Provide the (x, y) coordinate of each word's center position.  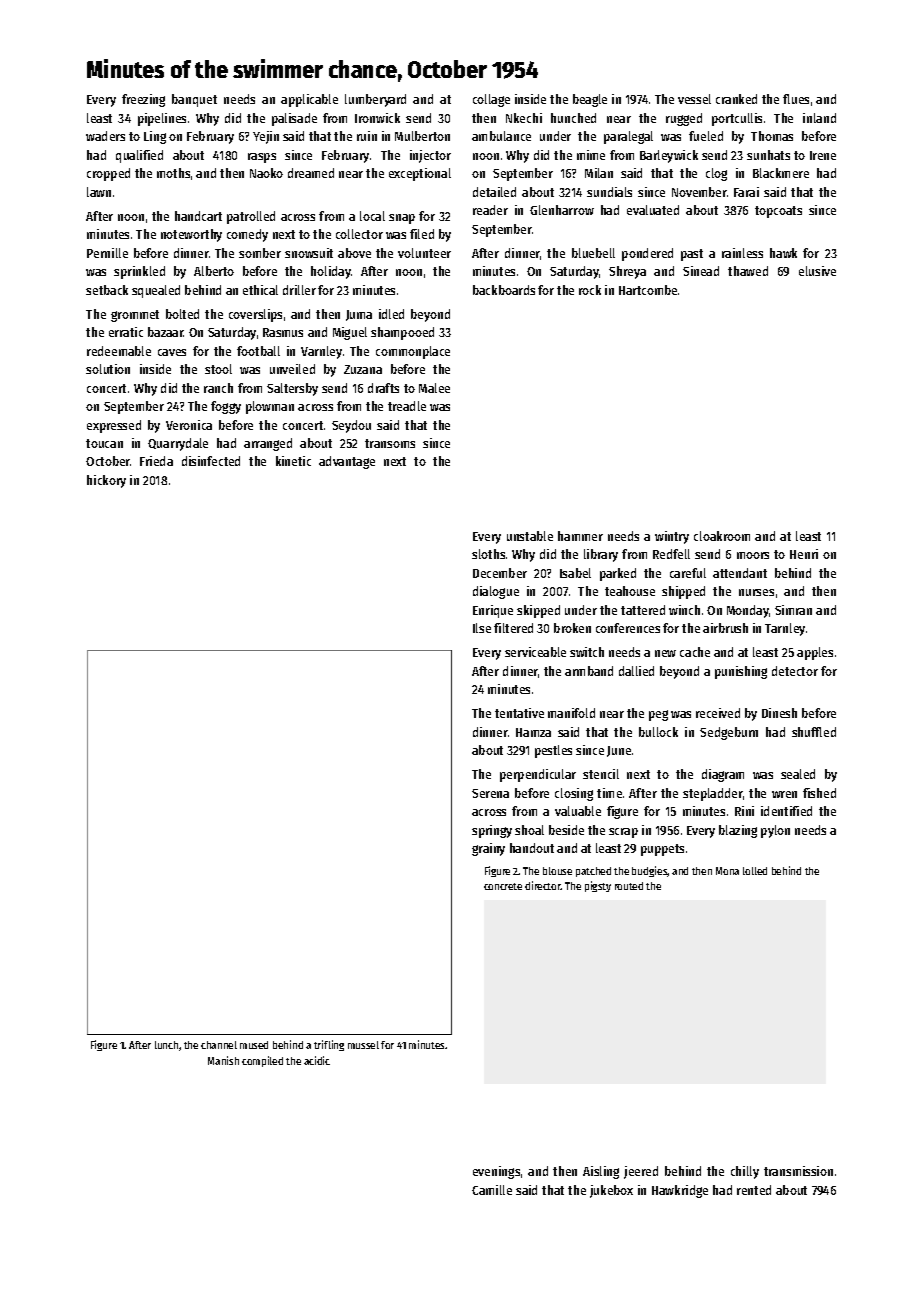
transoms (390, 443)
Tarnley (785, 629)
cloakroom (722, 536)
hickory (106, 481)
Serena (490, 793)
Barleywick (669, 156)
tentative (519, 713)
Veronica (189, 425)
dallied (636, 671)
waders (105, 136)
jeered (641, 1172)
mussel (363, 1045)
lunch (166, 1045)
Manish (223, 1060)
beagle (590, 100)
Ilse (482, 628)
